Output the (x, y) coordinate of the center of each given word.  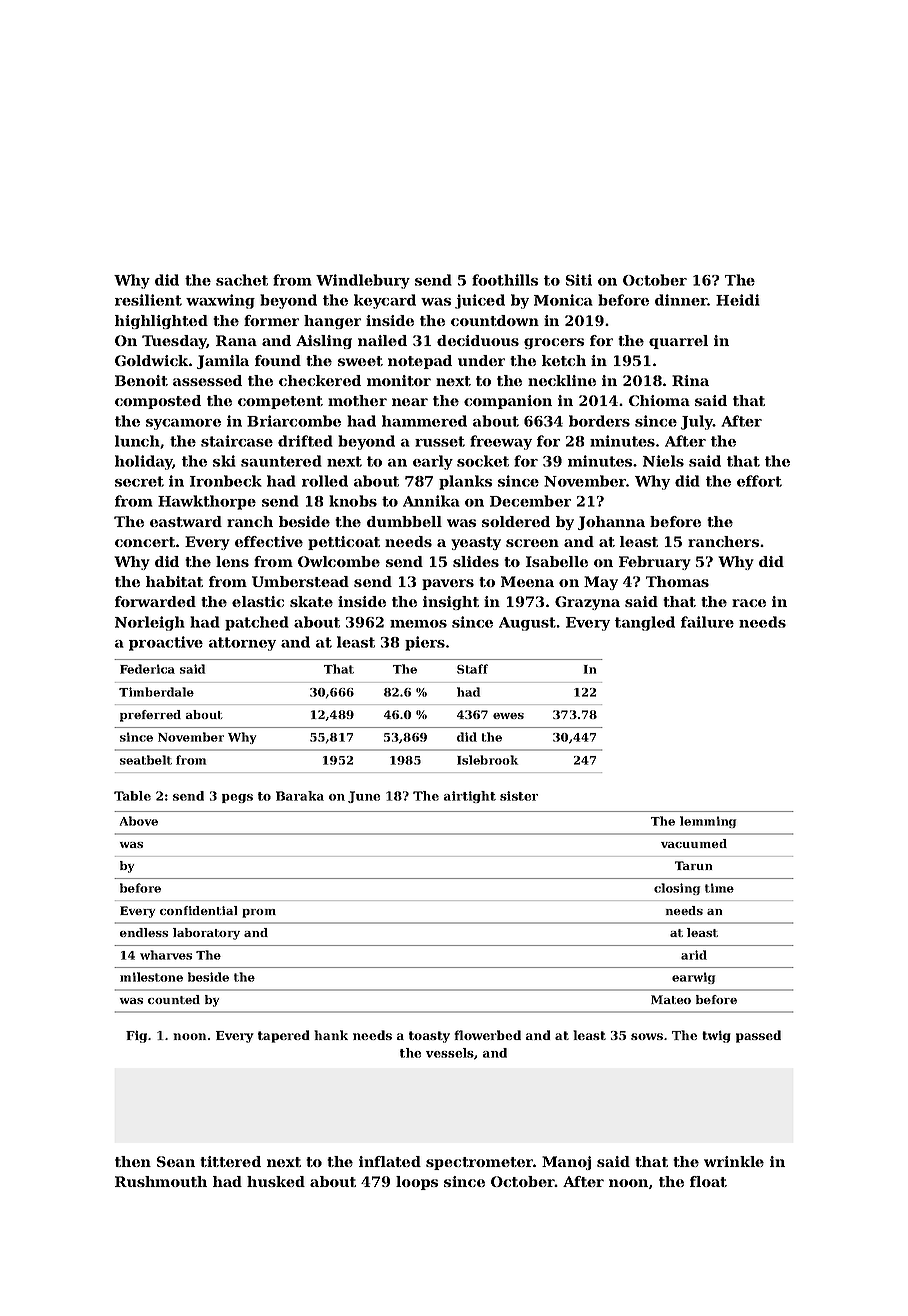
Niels (663, 461)
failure (707, 622)
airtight (470, 797)
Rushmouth (161, 1181)
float (708, 1181)
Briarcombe (294, 421)
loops (417, 1183)
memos (418, 624)
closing (677, 889)
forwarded (155, 601)
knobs (353, 501)
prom (259, 913)
